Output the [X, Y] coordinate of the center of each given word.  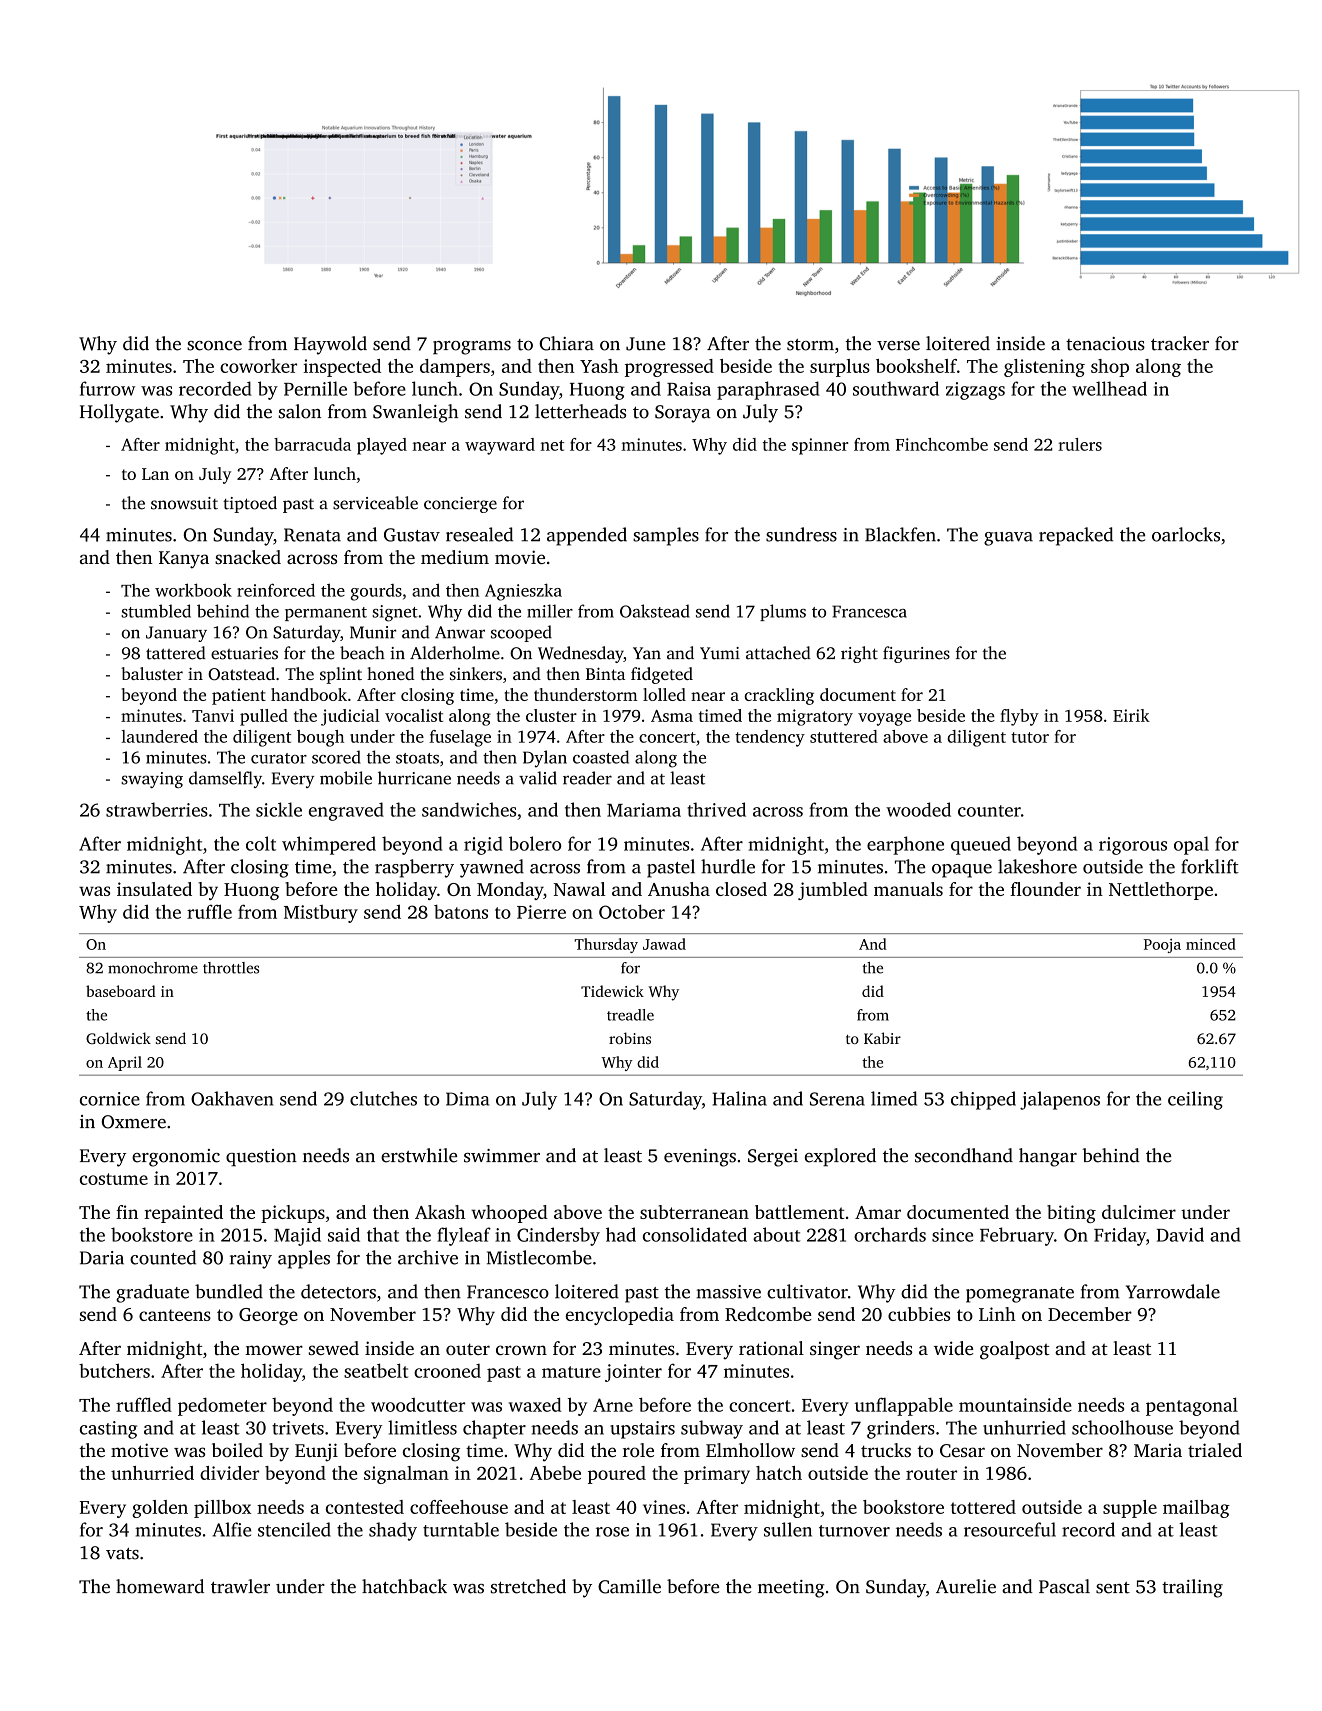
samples [666, 536]
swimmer [502, 1156]
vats [122, 1554]
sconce [214, 346]
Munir [373, 632]
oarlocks [1186, 534]
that [383, 1234]
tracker [1180, 343]
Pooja [1162, 946]
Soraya [683, 414]
